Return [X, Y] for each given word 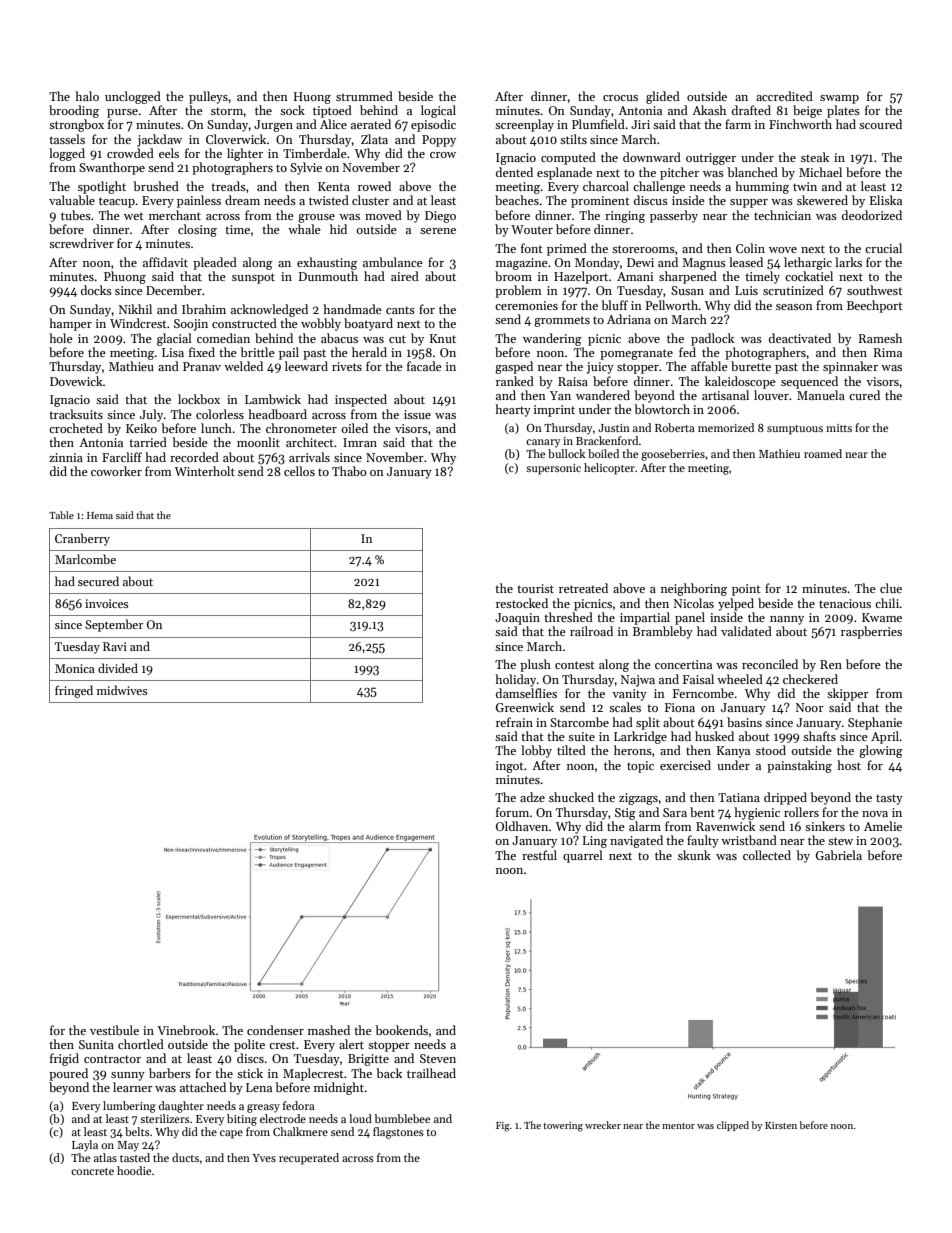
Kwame [882, 617]
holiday [515, 680]
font [532, 248]
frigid [64, 1059]
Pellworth [672, 305]
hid [338, 229]
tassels [67, 139]
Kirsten [781, 1125]
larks [848, 262]
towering [563, 1127]
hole [61, 338]
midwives [122, 690]
